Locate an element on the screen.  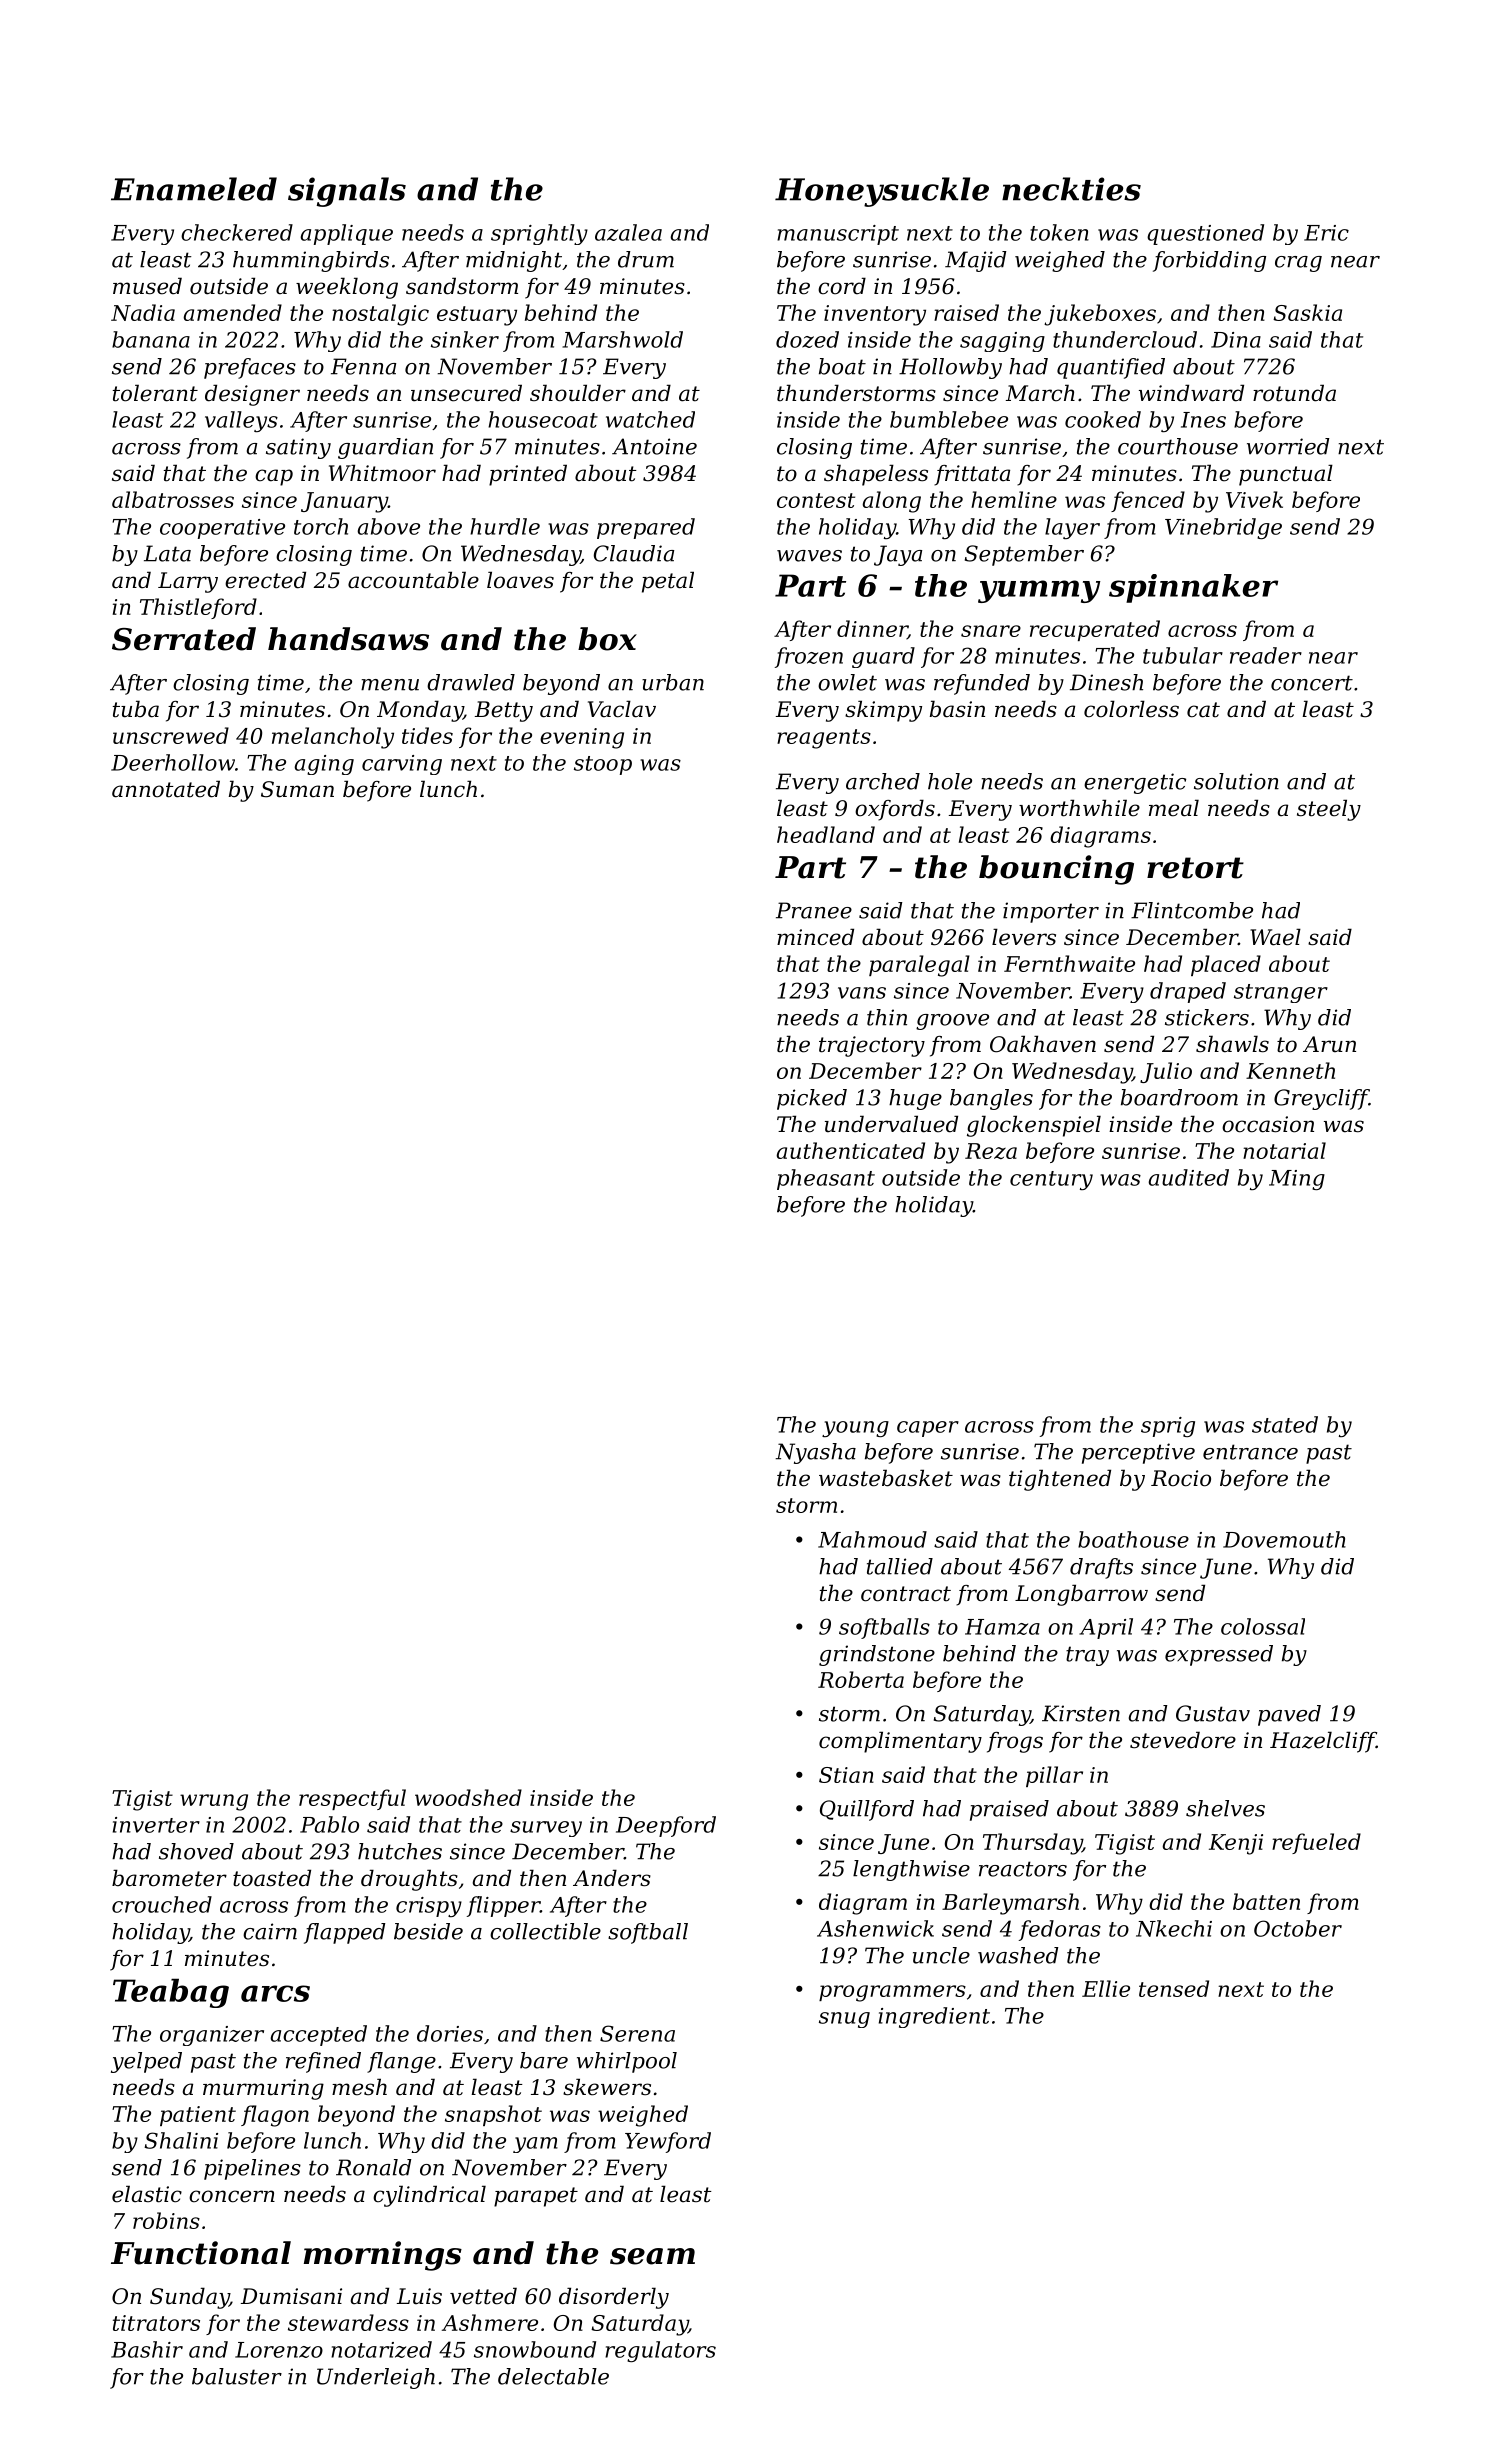
bouncing is located at coordinates (1056, 870).
